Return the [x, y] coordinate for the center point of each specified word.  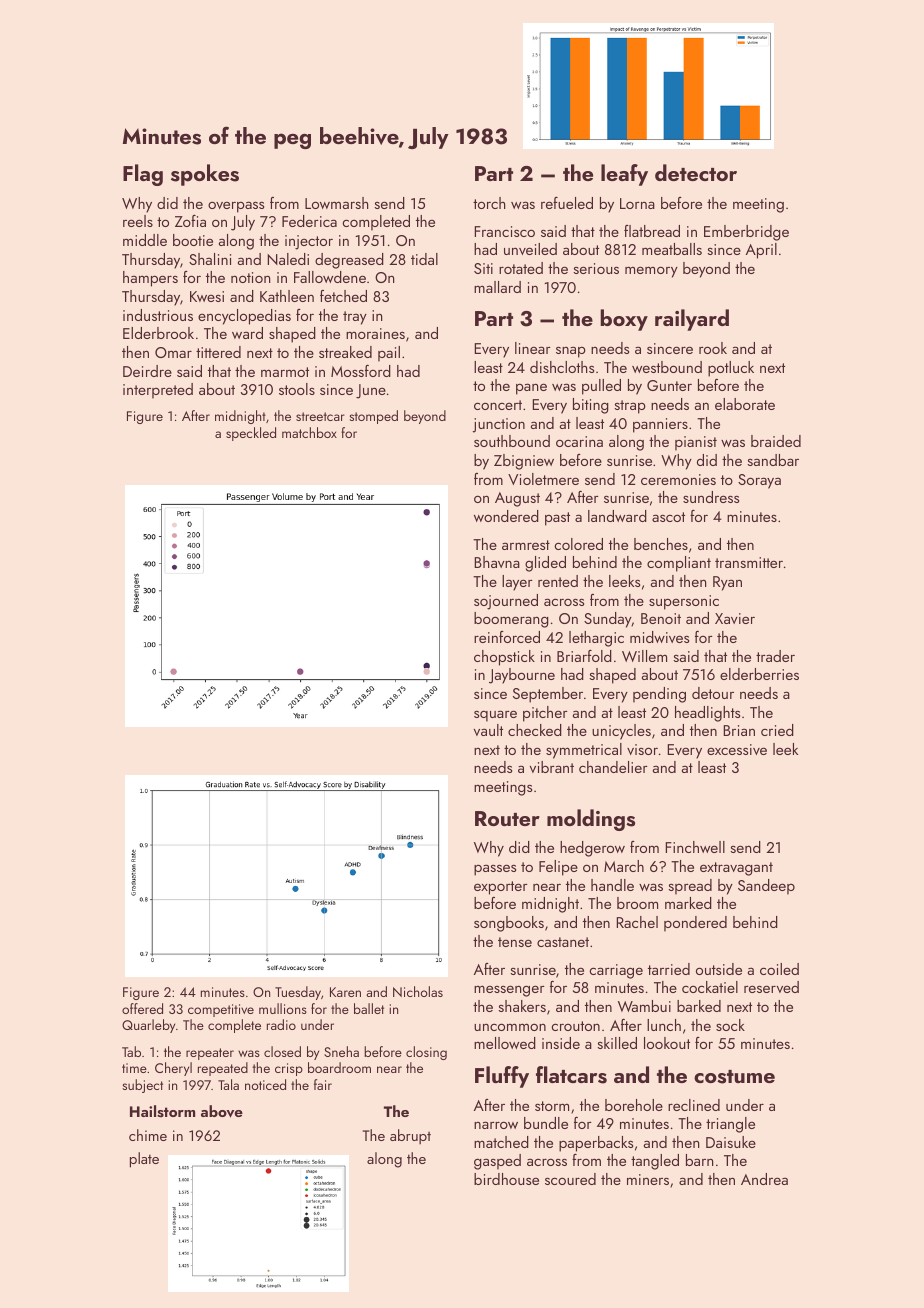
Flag [143, 175]
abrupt [410, 1136]
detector [696, 172]
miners [648, 1179]
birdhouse [506, 1179]
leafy [624, 175]
